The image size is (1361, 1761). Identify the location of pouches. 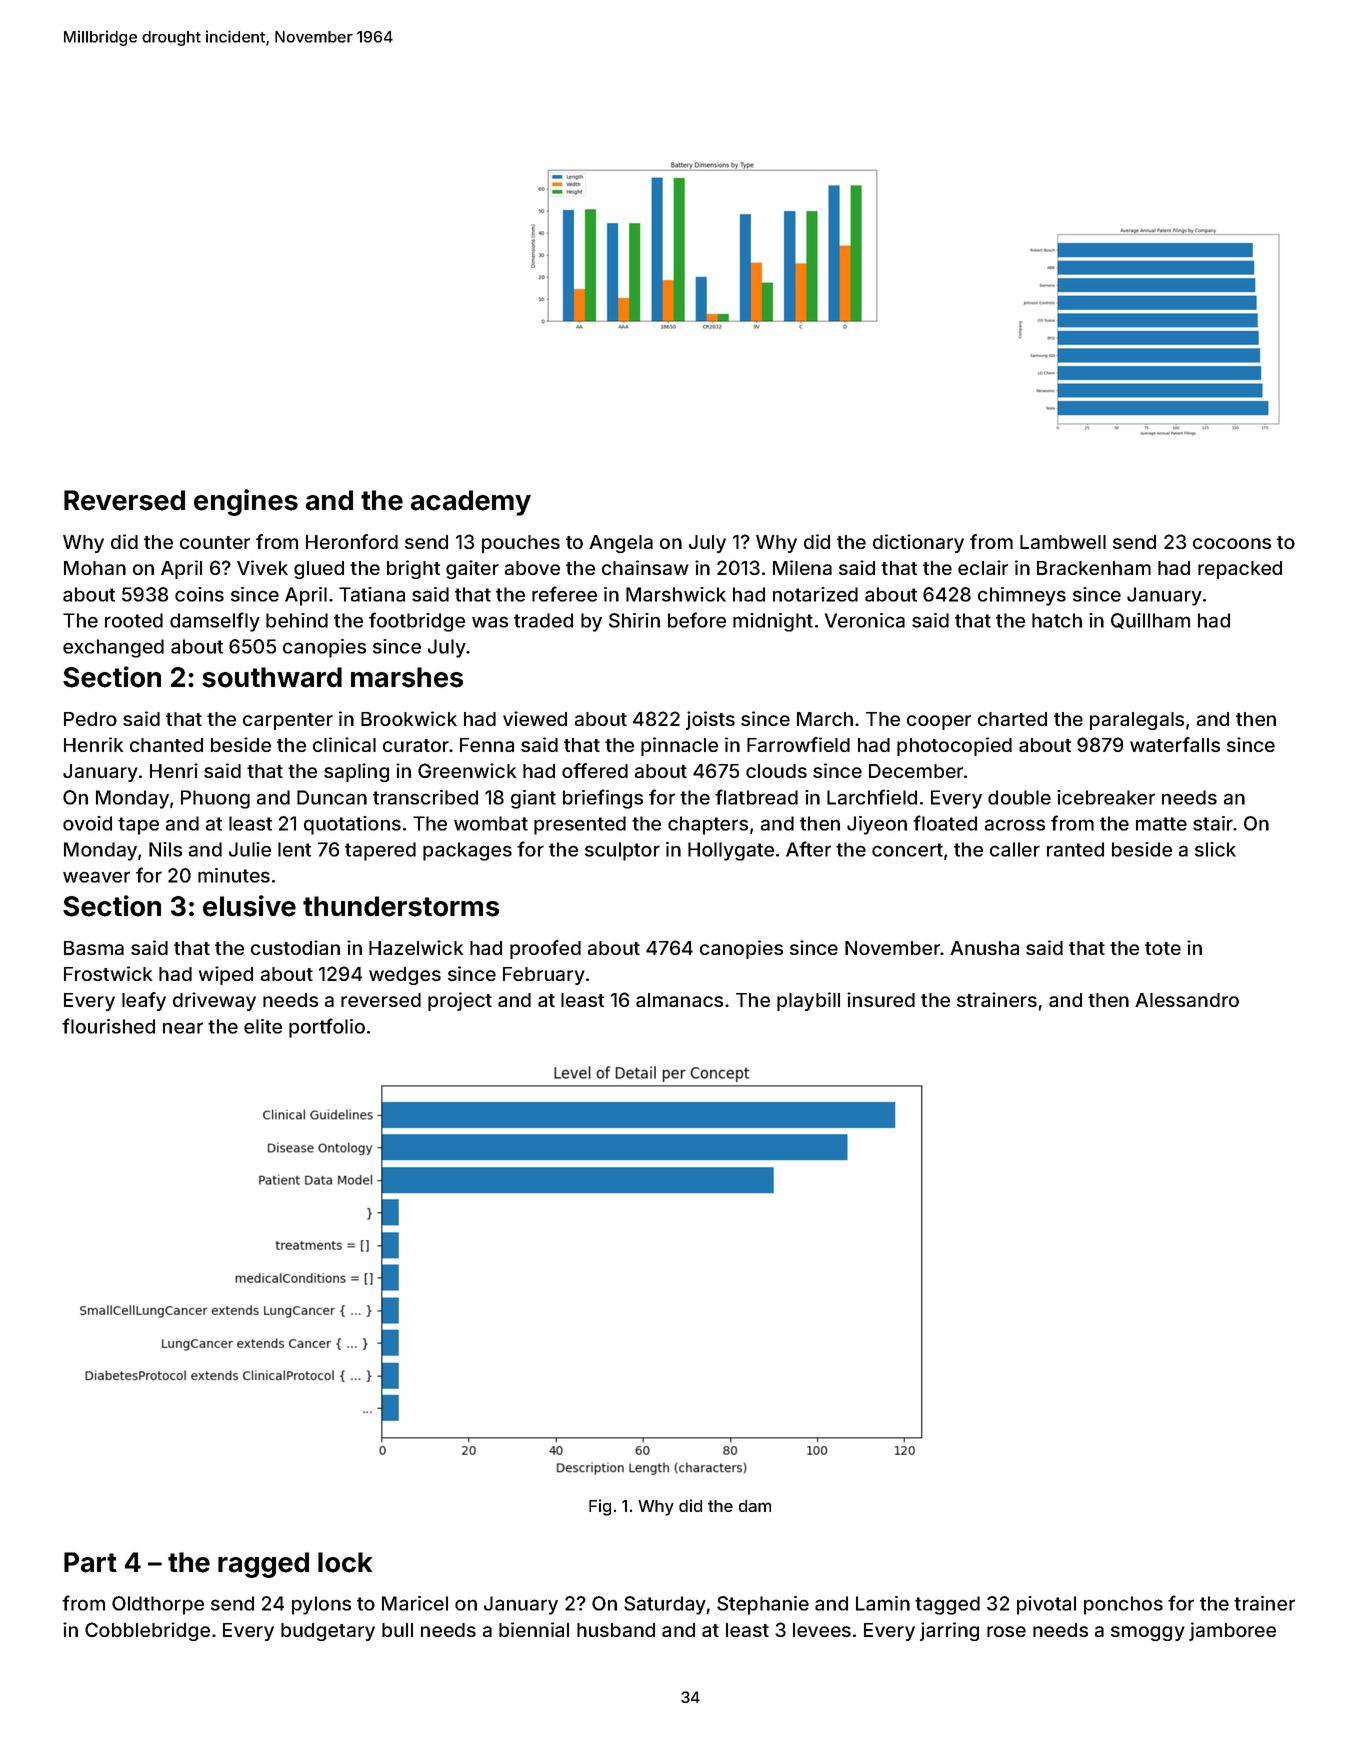
(521, 544).
